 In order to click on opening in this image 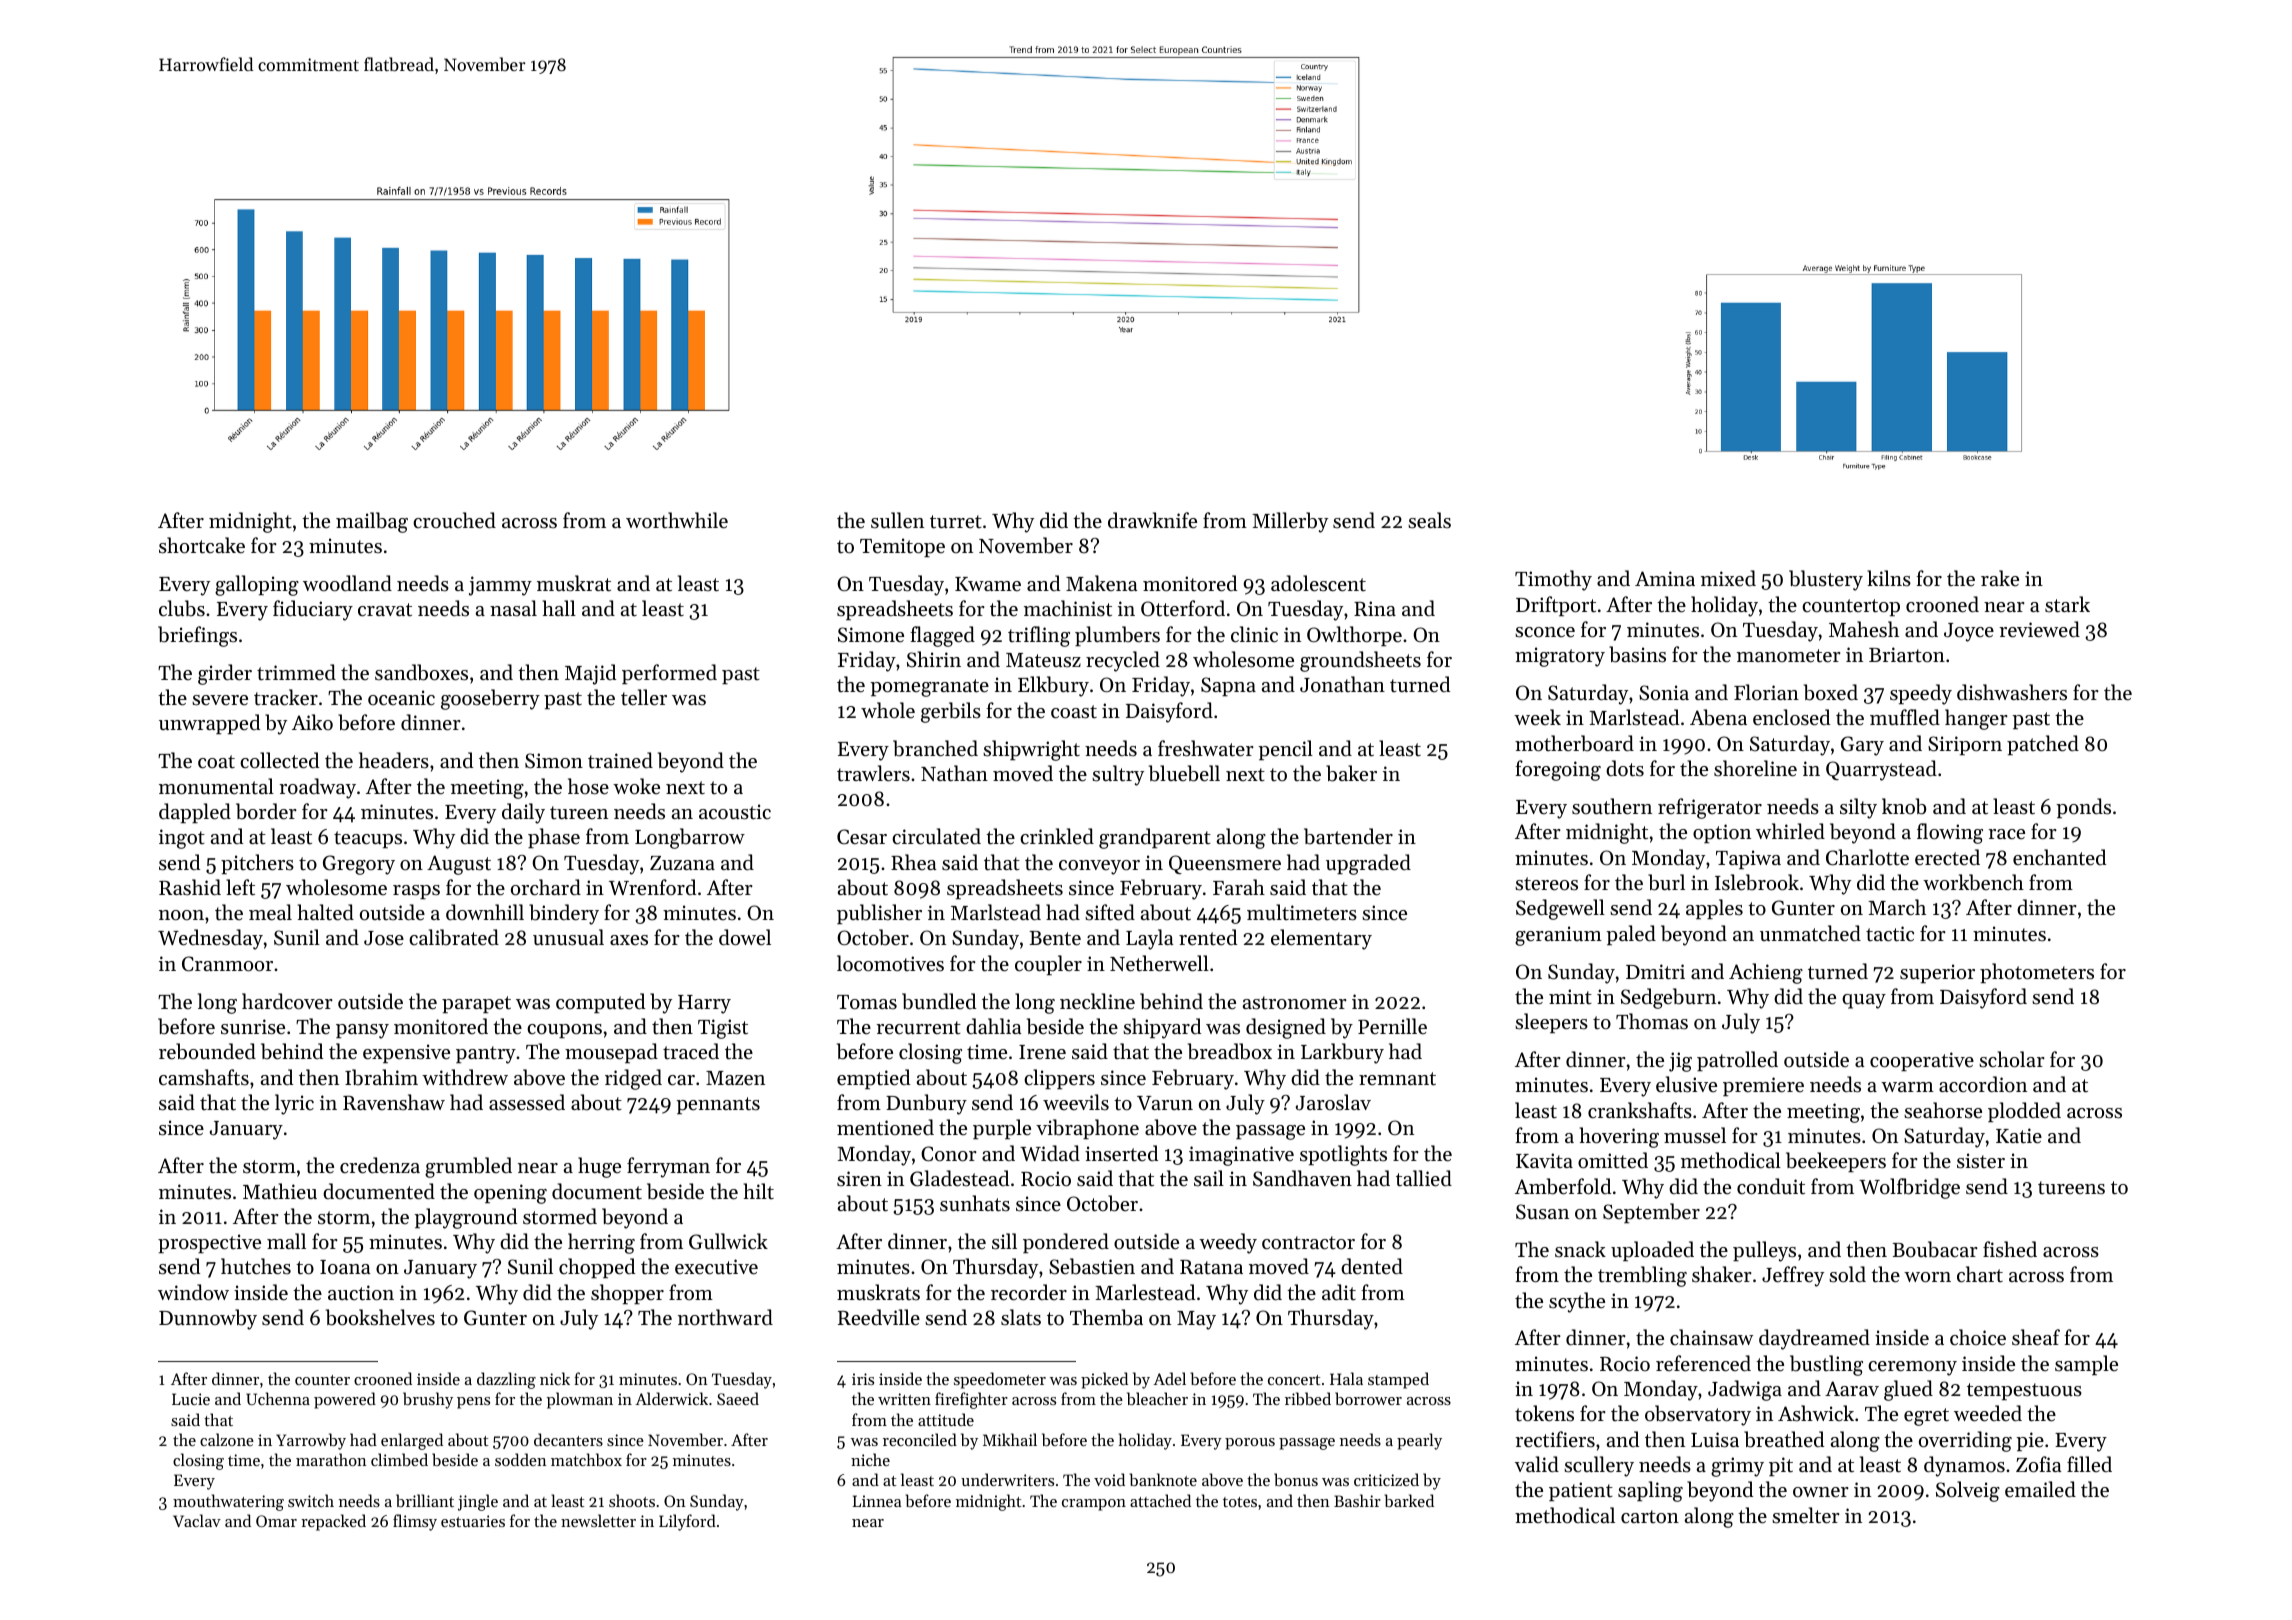, I will do `click(510, 1194)`.
